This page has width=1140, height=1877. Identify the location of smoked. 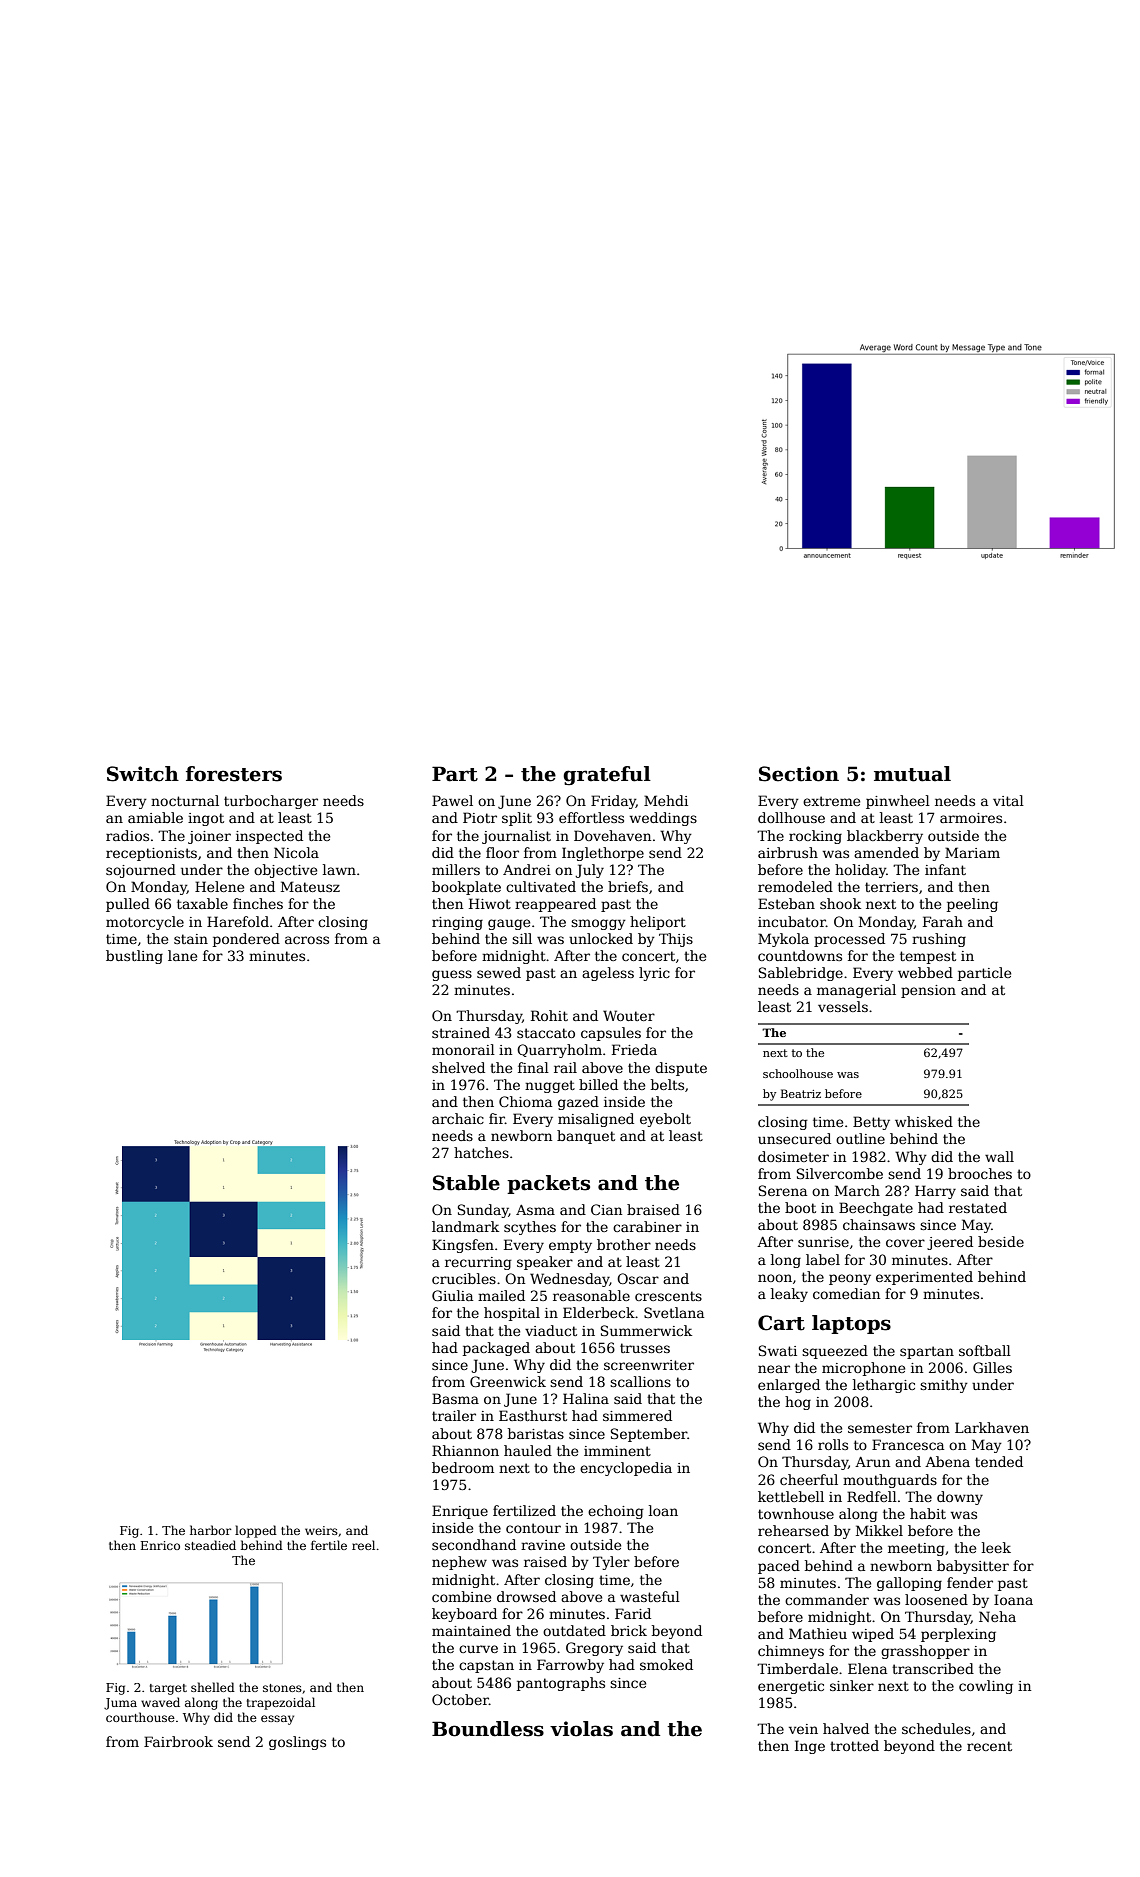
(666, 1664).
